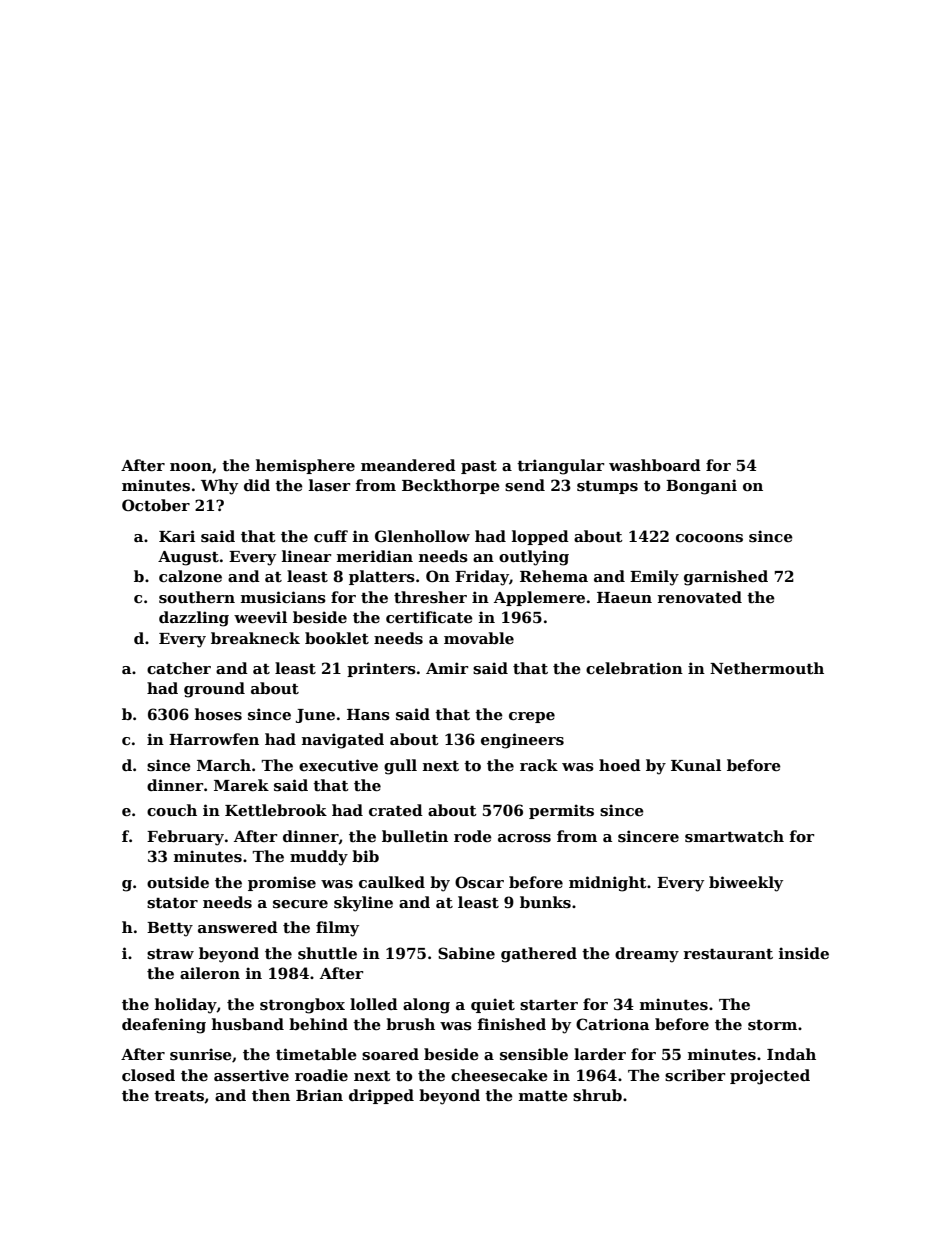 This page has width=952, height=1233. Describe the element at coordinates (451, 486) in the page. I see `Beckthorpe` at that location.
